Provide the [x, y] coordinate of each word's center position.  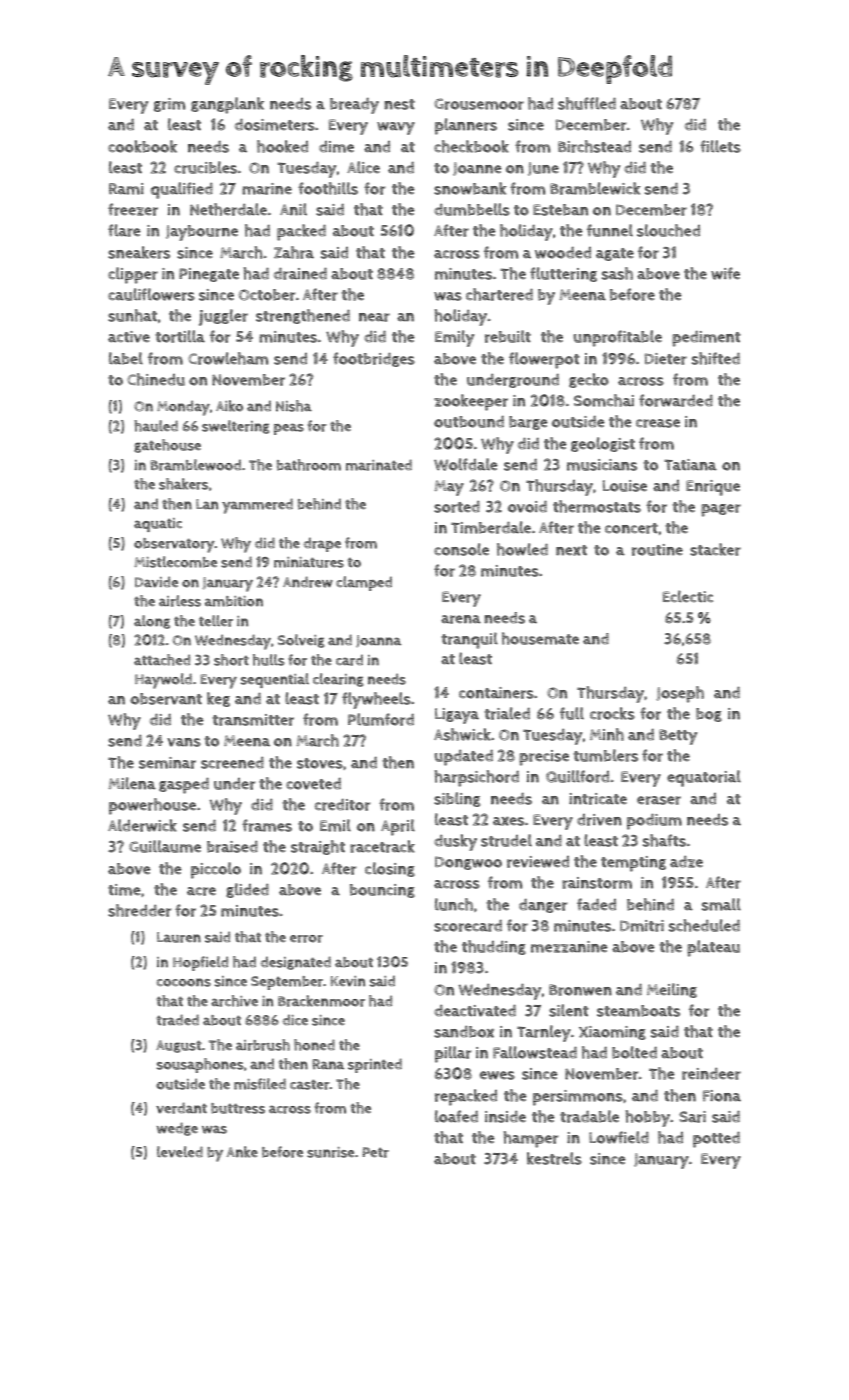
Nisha [294, 406]
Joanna [378, 641]
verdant [181, 1108]
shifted [716, 358]
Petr [375, 1152]
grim [169, 105]
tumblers [605, 755]
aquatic [158, 525]
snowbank [470, 188]
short [231, 660]
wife [725, 273]
